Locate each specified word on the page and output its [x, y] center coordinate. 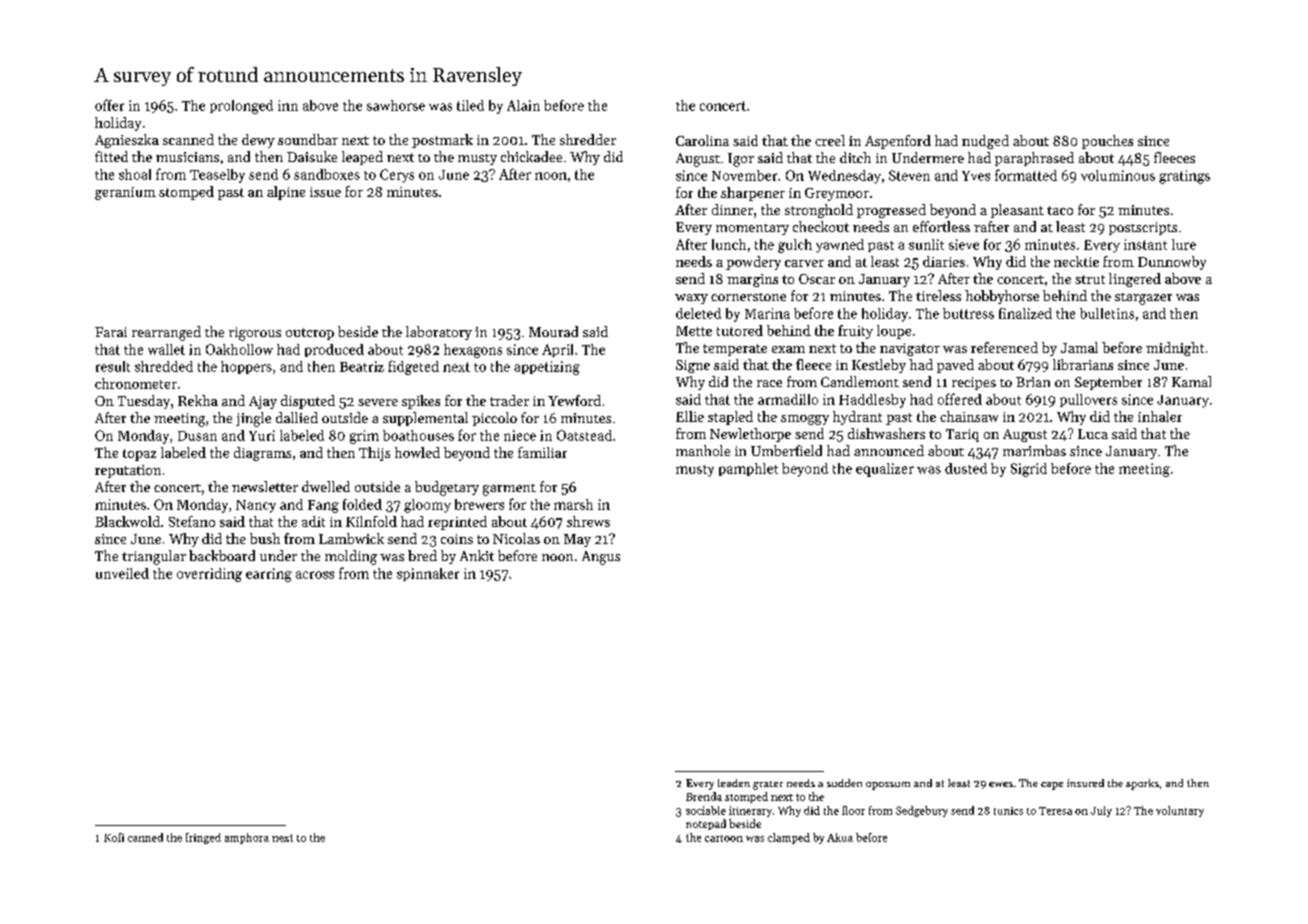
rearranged [166, 333]
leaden [734, 783]
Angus [601, 558]
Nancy [256, 506]
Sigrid [1029, 470]
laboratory [439, 333]
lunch [729, 244]
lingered [1135, 280]
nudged [985, 142]
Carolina [702, 140]
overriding [209, 575]
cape [1052, 786]
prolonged [241, 107]
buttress [968, 313]
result [113, 366]
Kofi [114, 837]
